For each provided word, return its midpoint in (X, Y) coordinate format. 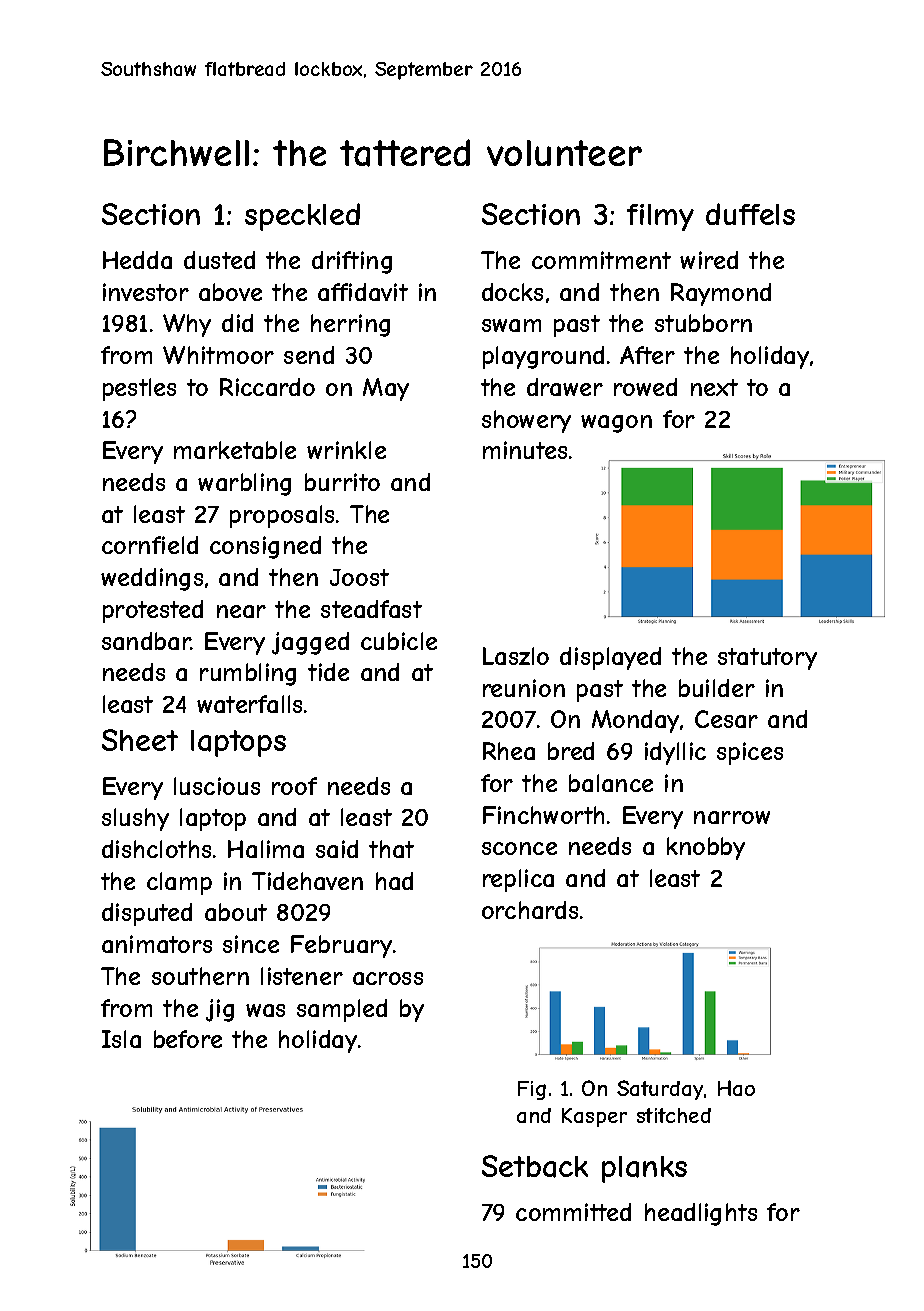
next (714, 387)
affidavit (363, 292)
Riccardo (267, 387)
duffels (750, 214)
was (265, 1010)
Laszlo (516, 656)
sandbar (146, 641)
